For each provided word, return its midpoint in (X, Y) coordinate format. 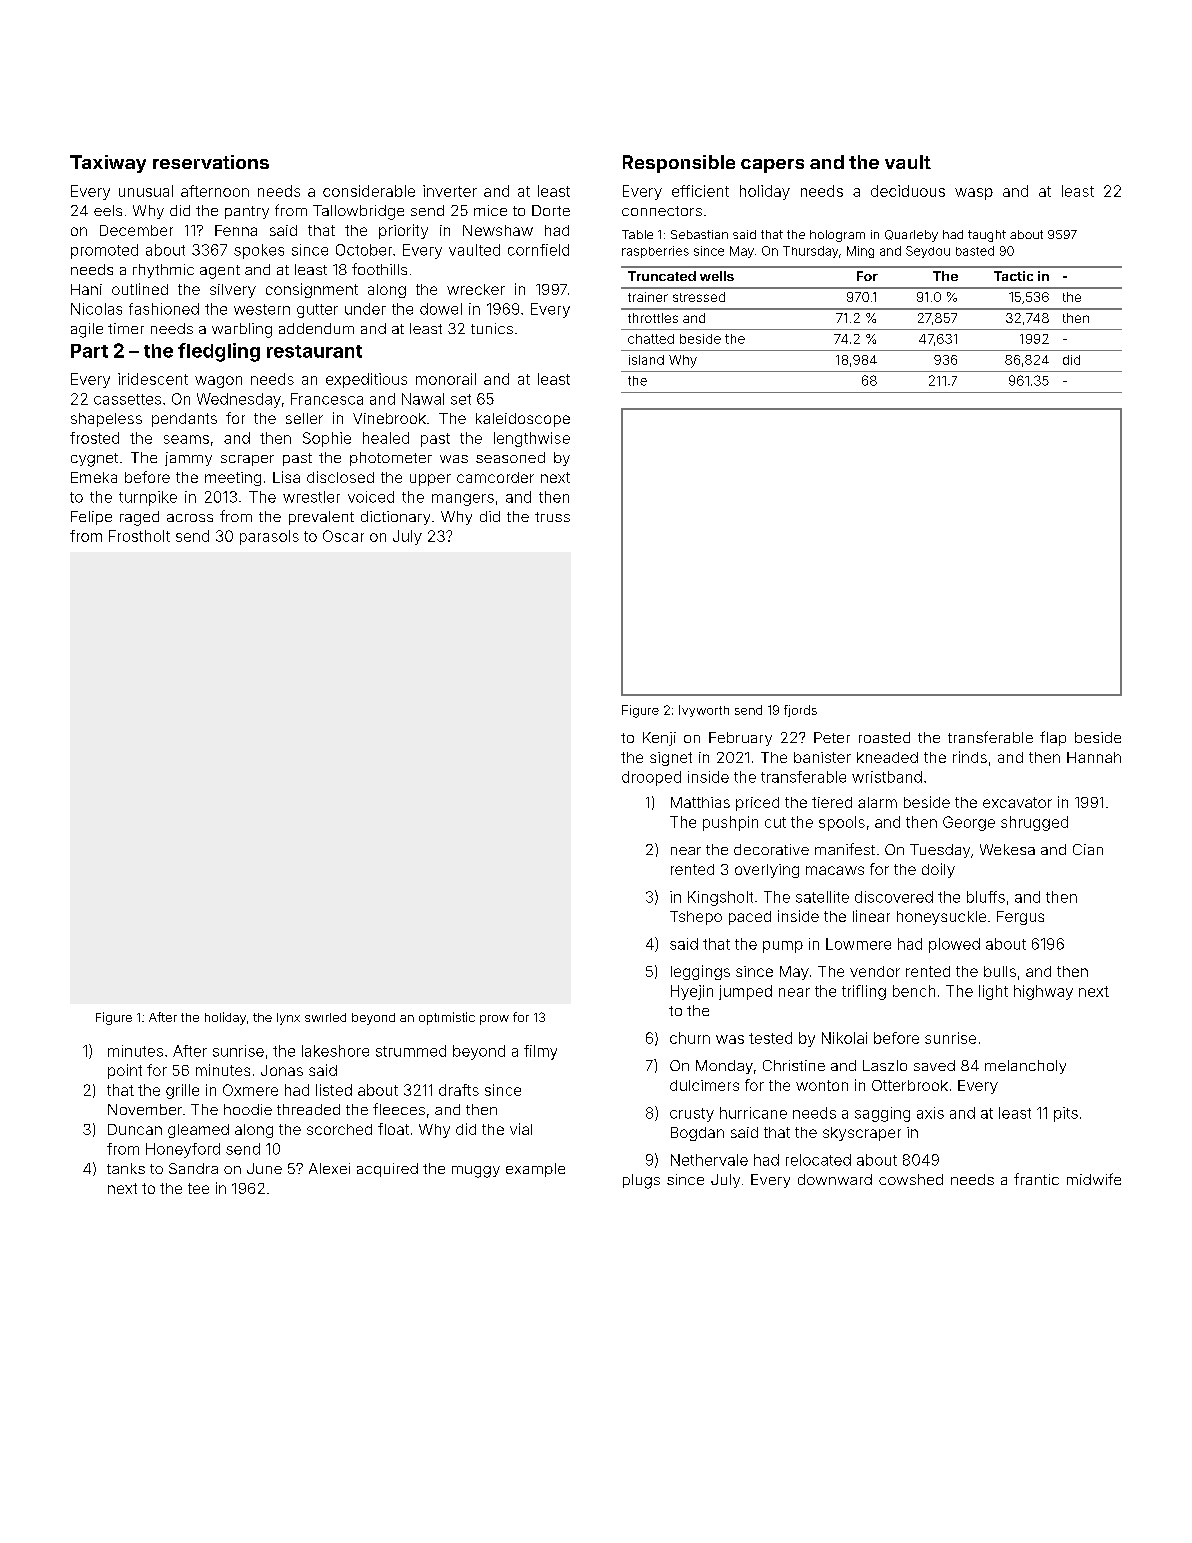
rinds (970, 757)
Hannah (1094, 757)
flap (1053, 738)
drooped (651, 778)
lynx (288, 1019)
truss (552, 517)
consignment (312, 290)
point (125, 1071)
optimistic (447, 1018)
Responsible (679, 164)
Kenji (659, 739)
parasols (269, 537)
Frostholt (139, 536)
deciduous (908, 191)
